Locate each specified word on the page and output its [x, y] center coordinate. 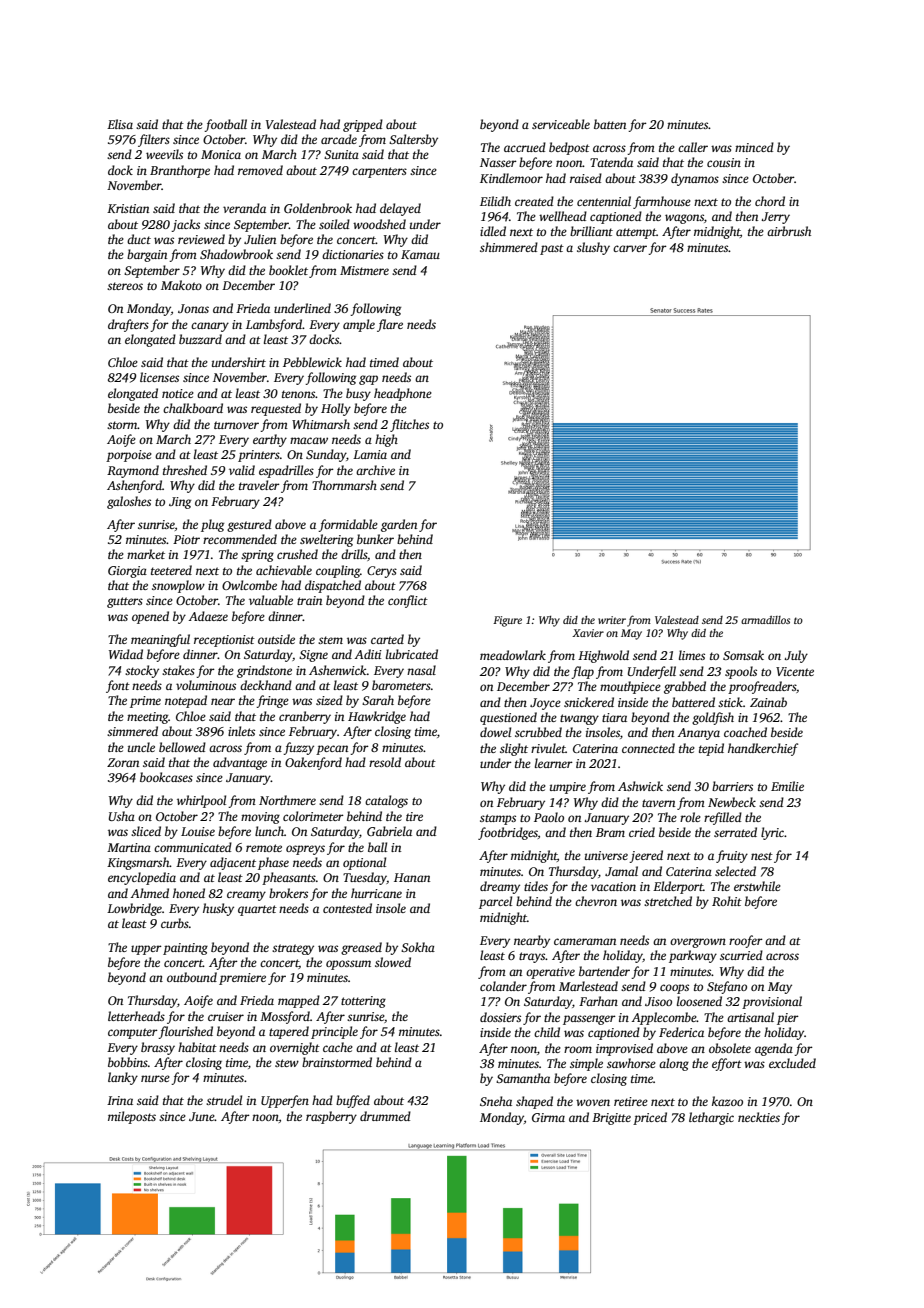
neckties [759, 1117]
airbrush [789, 231]
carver [630, 248]
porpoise [129, 456]
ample [359, 325]
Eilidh [495, 201]
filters [154, 140]
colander [503, 986]
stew [287, 1063]
